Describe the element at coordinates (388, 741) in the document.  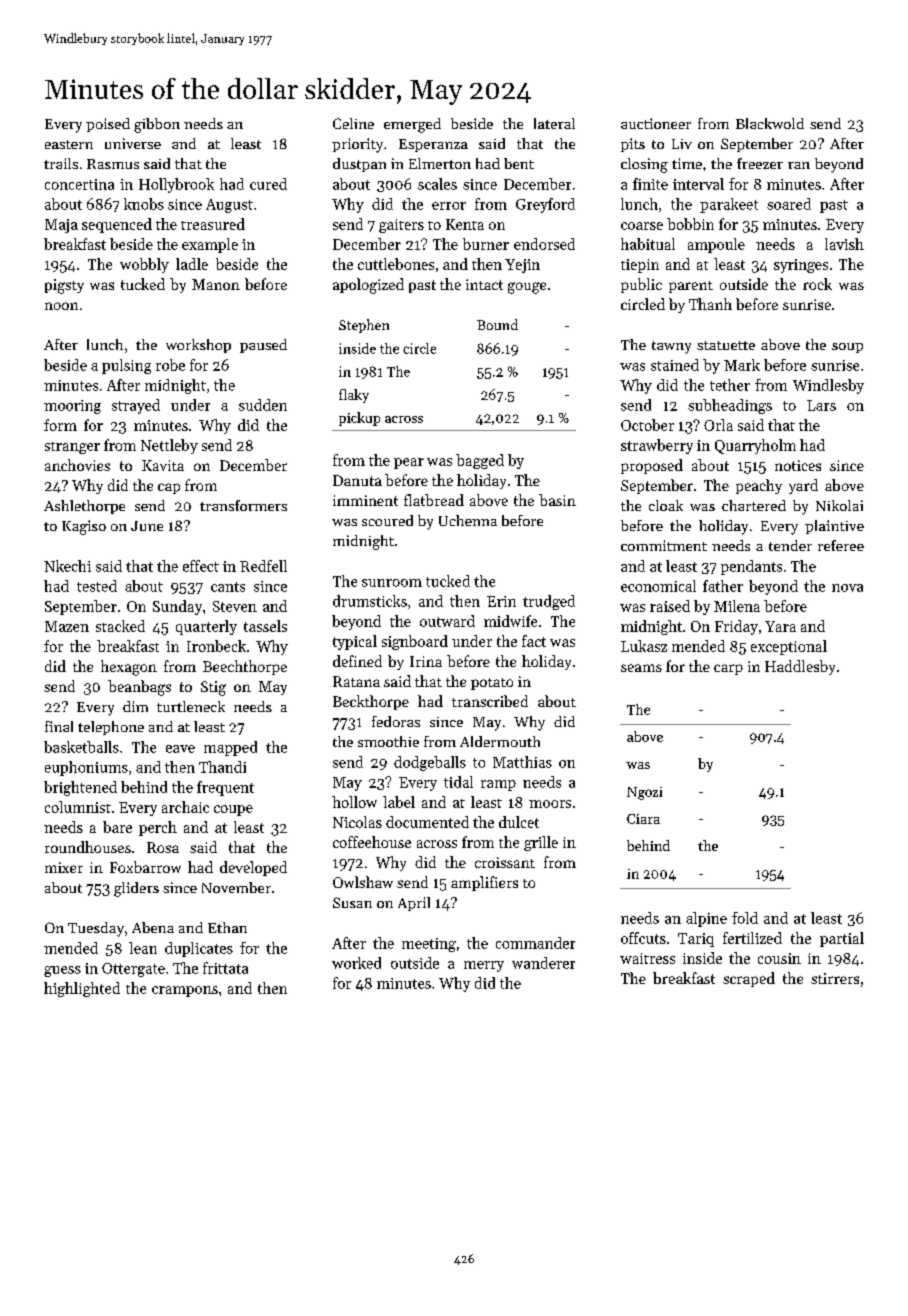
I see `smoothie` at that location.
